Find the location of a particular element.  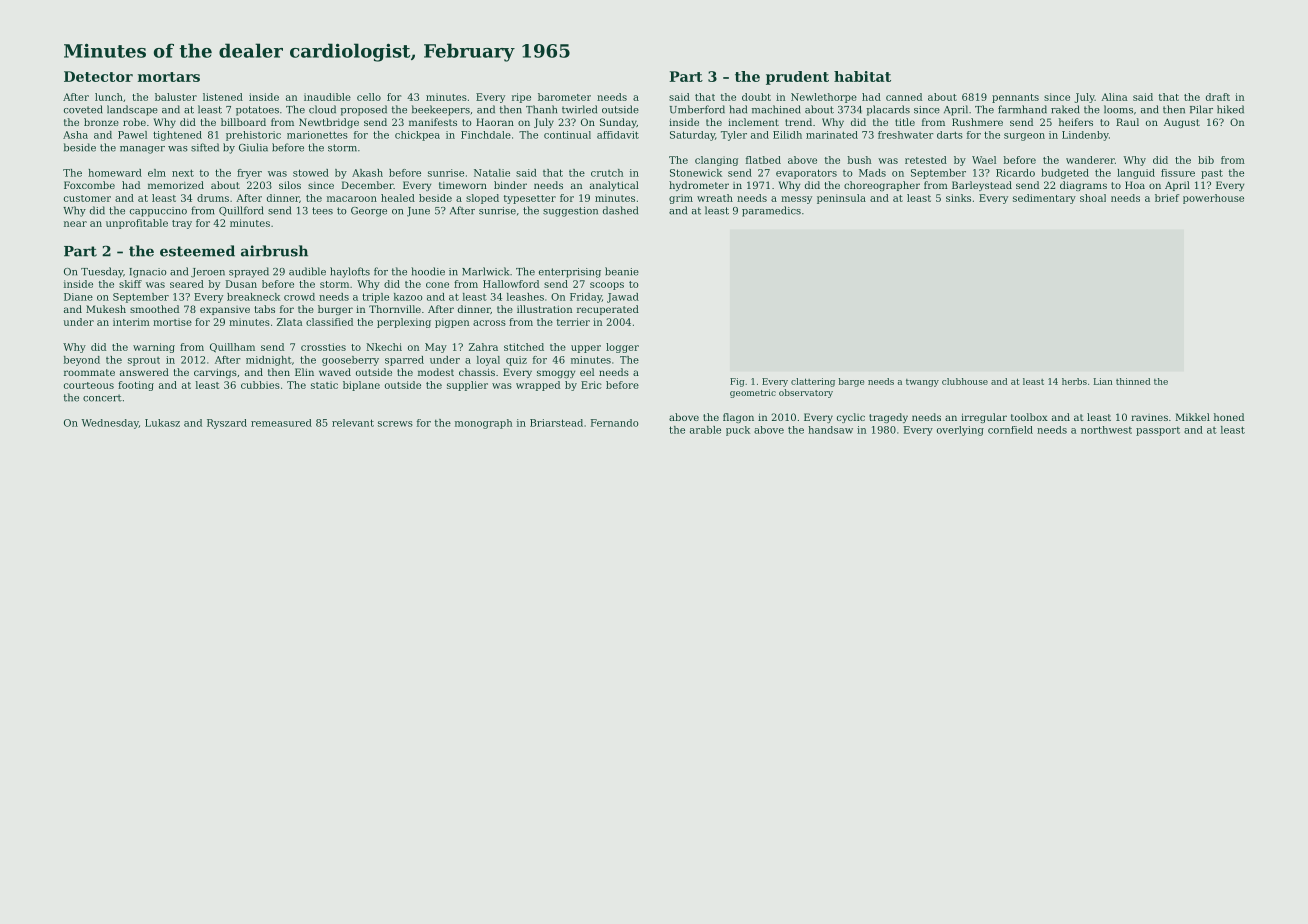

prudent is located at coordinates (797, 78).
